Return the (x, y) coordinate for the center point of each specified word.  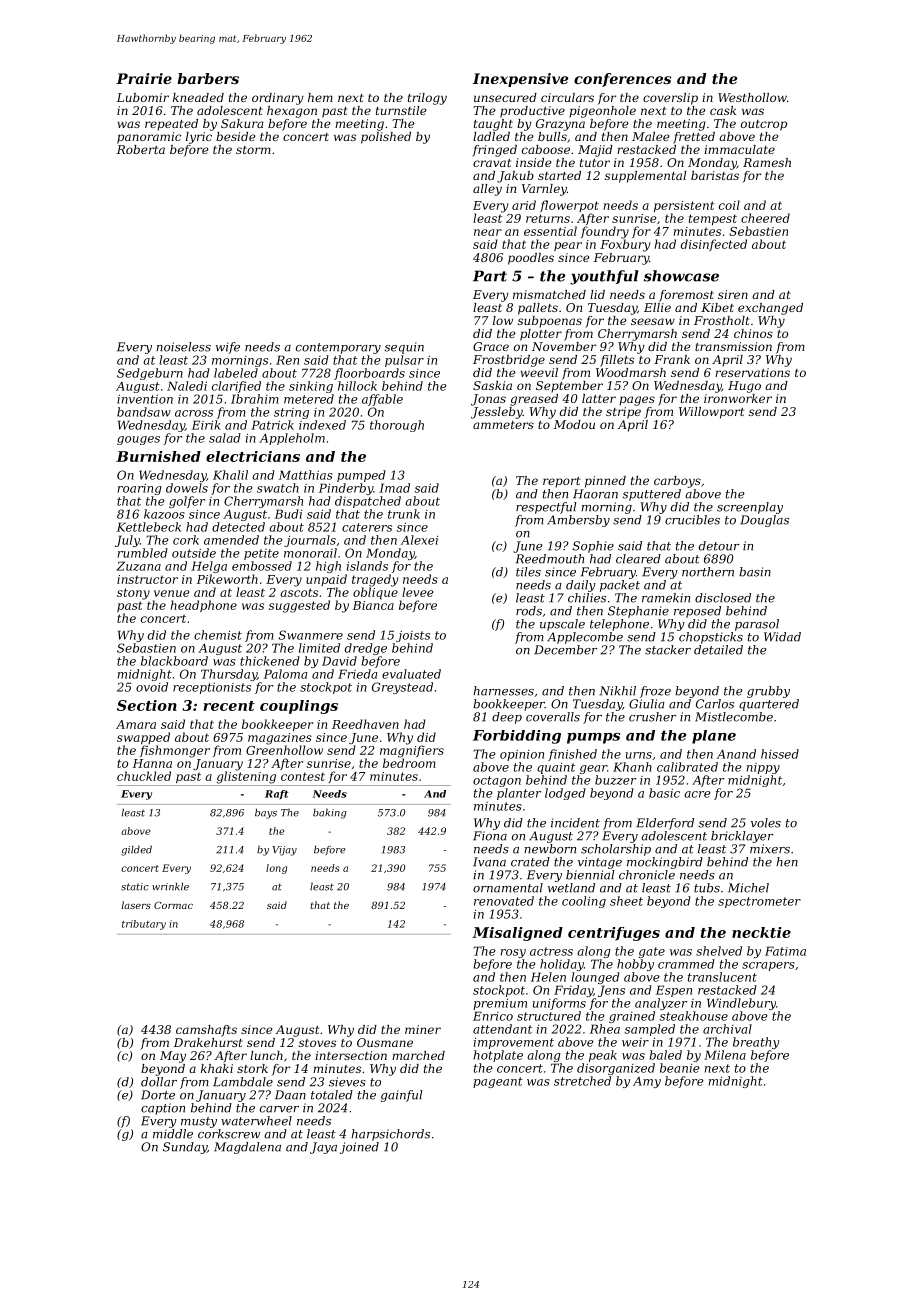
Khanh (632, 767)
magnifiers (412, 751)
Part (490, 276)
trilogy (427, 99)
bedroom (409, 763)
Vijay (285, 851)
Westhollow (752, 97)
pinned (605, 482)
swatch (278, 488)
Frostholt (722, 320)
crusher (652, 717)
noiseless (183, 347)
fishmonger (175, 751)
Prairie (144, 78)
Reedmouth (550, 559)
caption (163, 1109)
